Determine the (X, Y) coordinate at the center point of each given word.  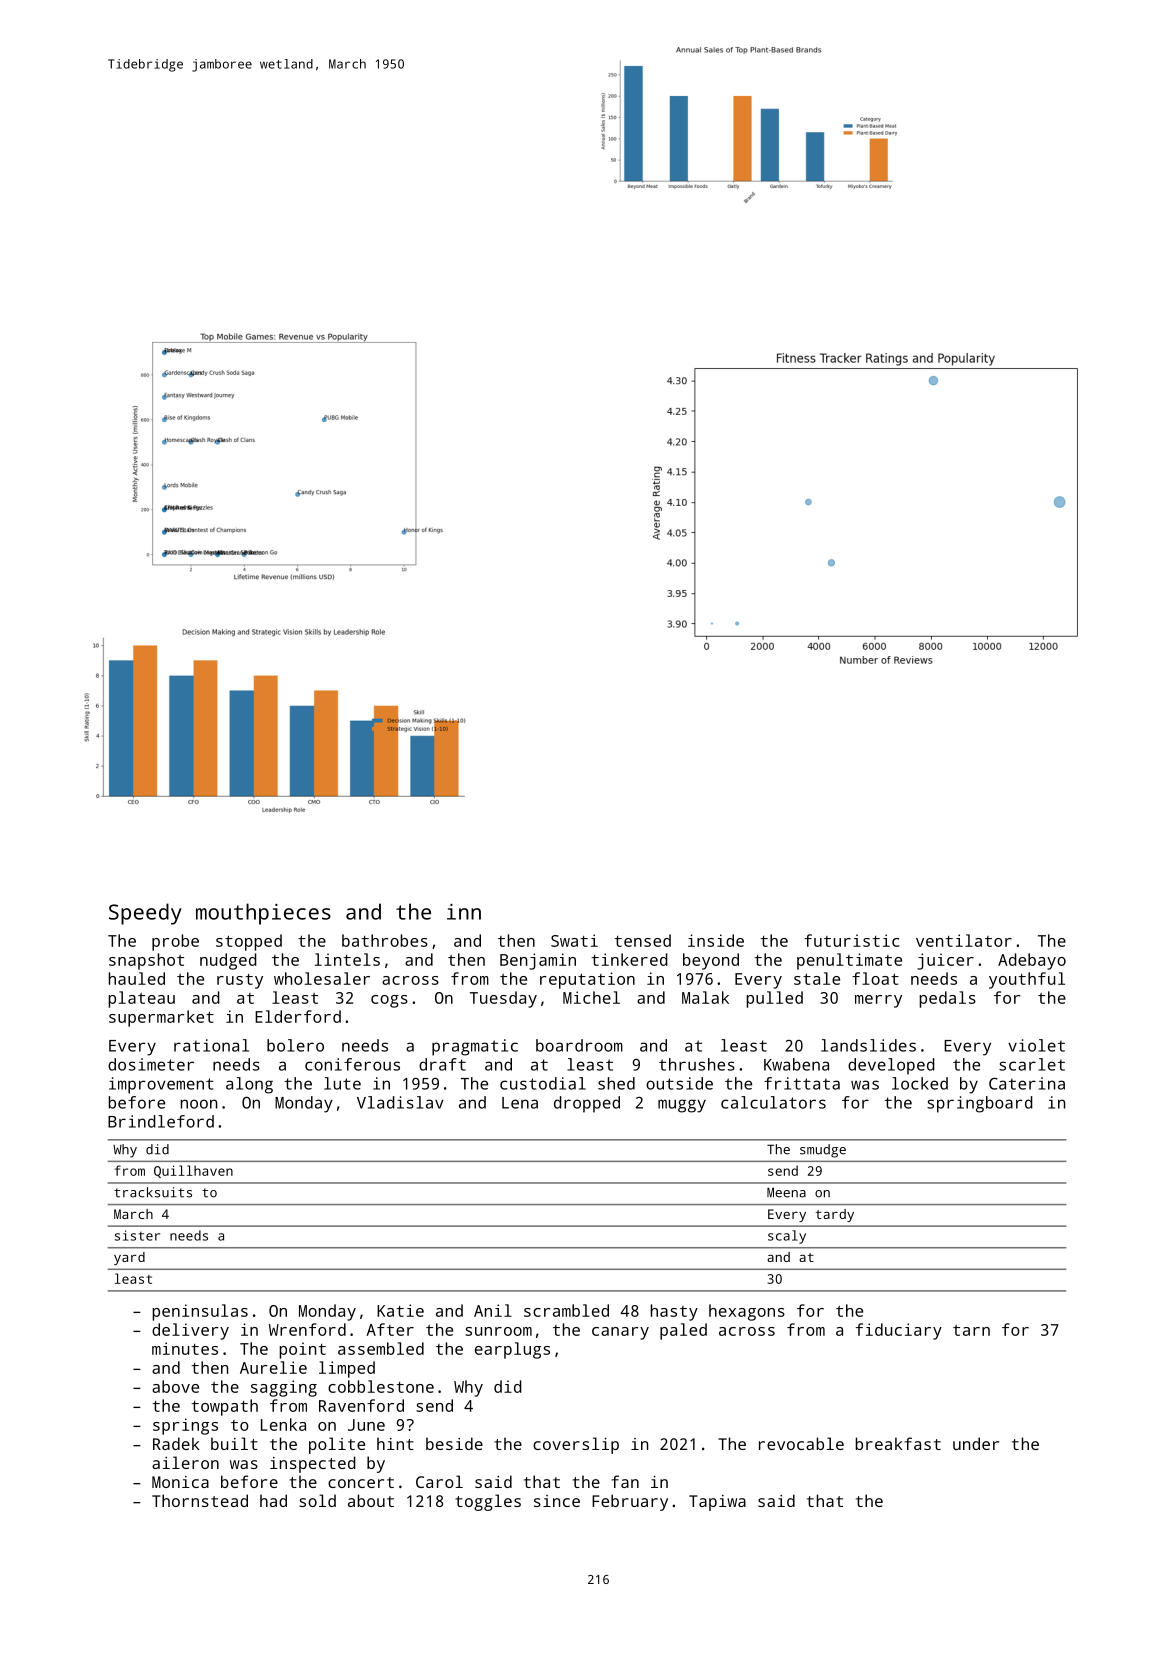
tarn (971, 1330)
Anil (493, 1310)
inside (716, 940)
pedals (947, 999)
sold (317, 1500)
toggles (488, 1502)
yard (129, 1258)
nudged (228, 961)
